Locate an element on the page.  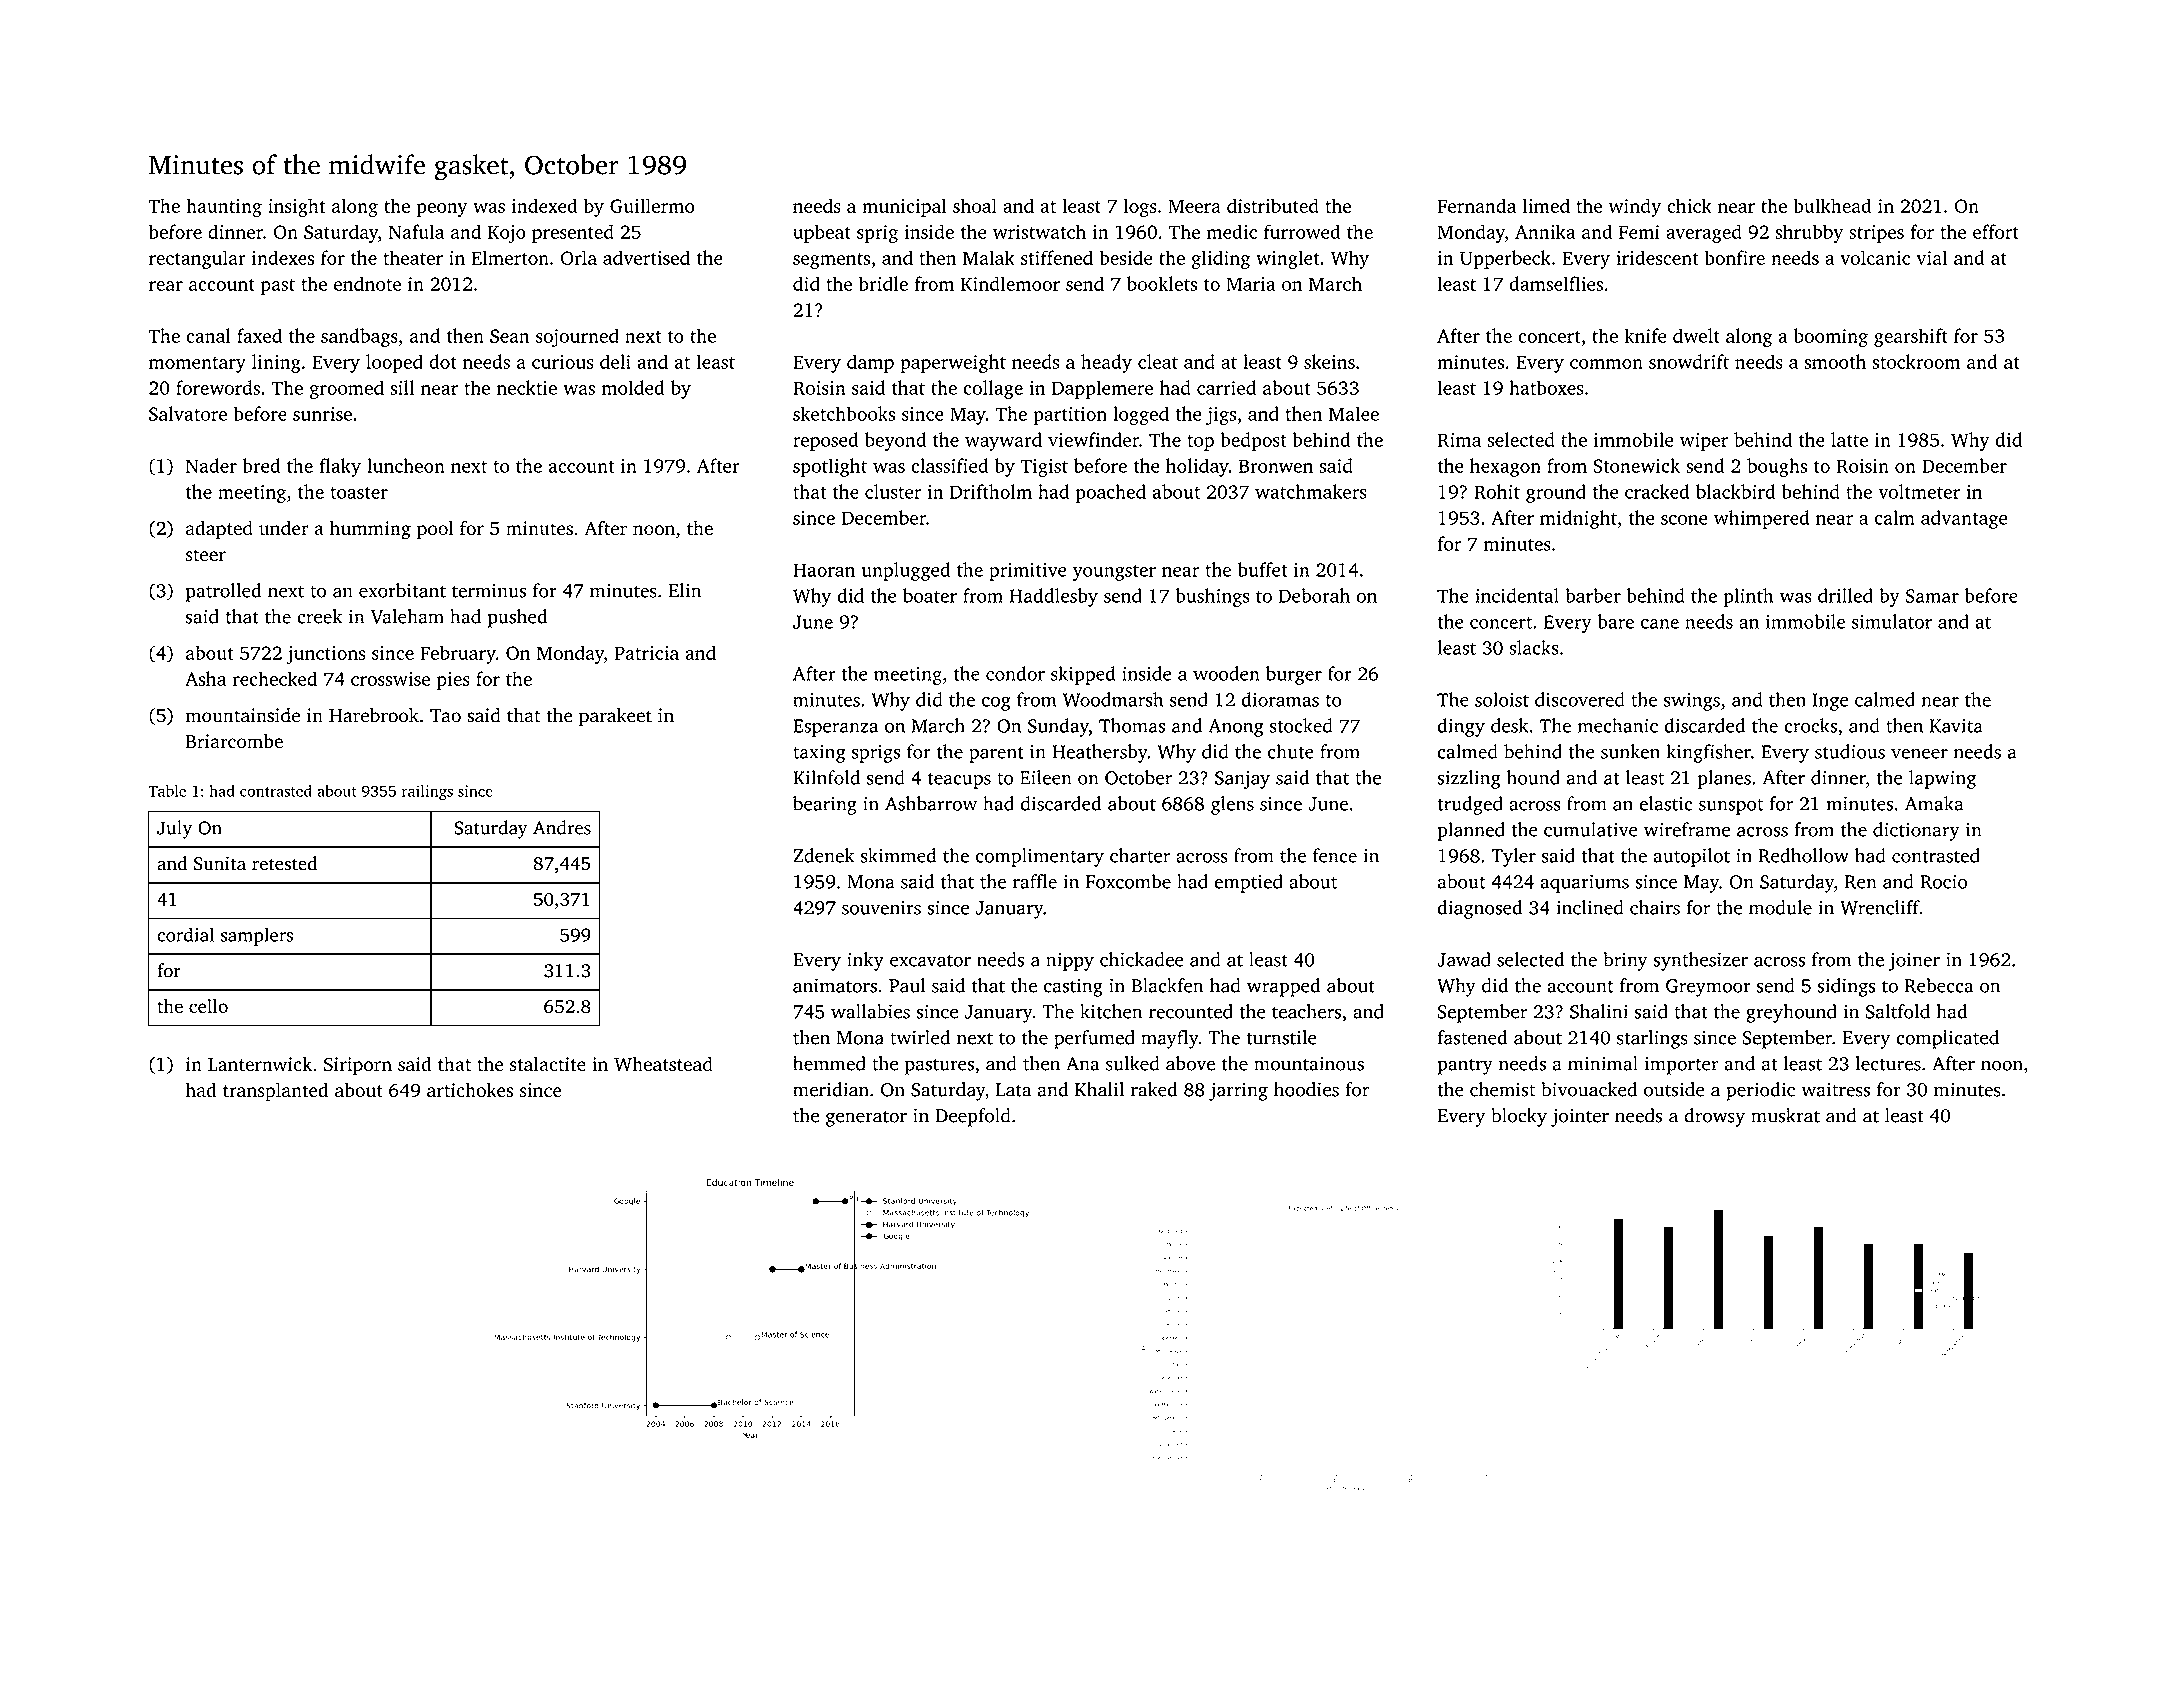
Kavita is located at coordinates (1956, 726).
